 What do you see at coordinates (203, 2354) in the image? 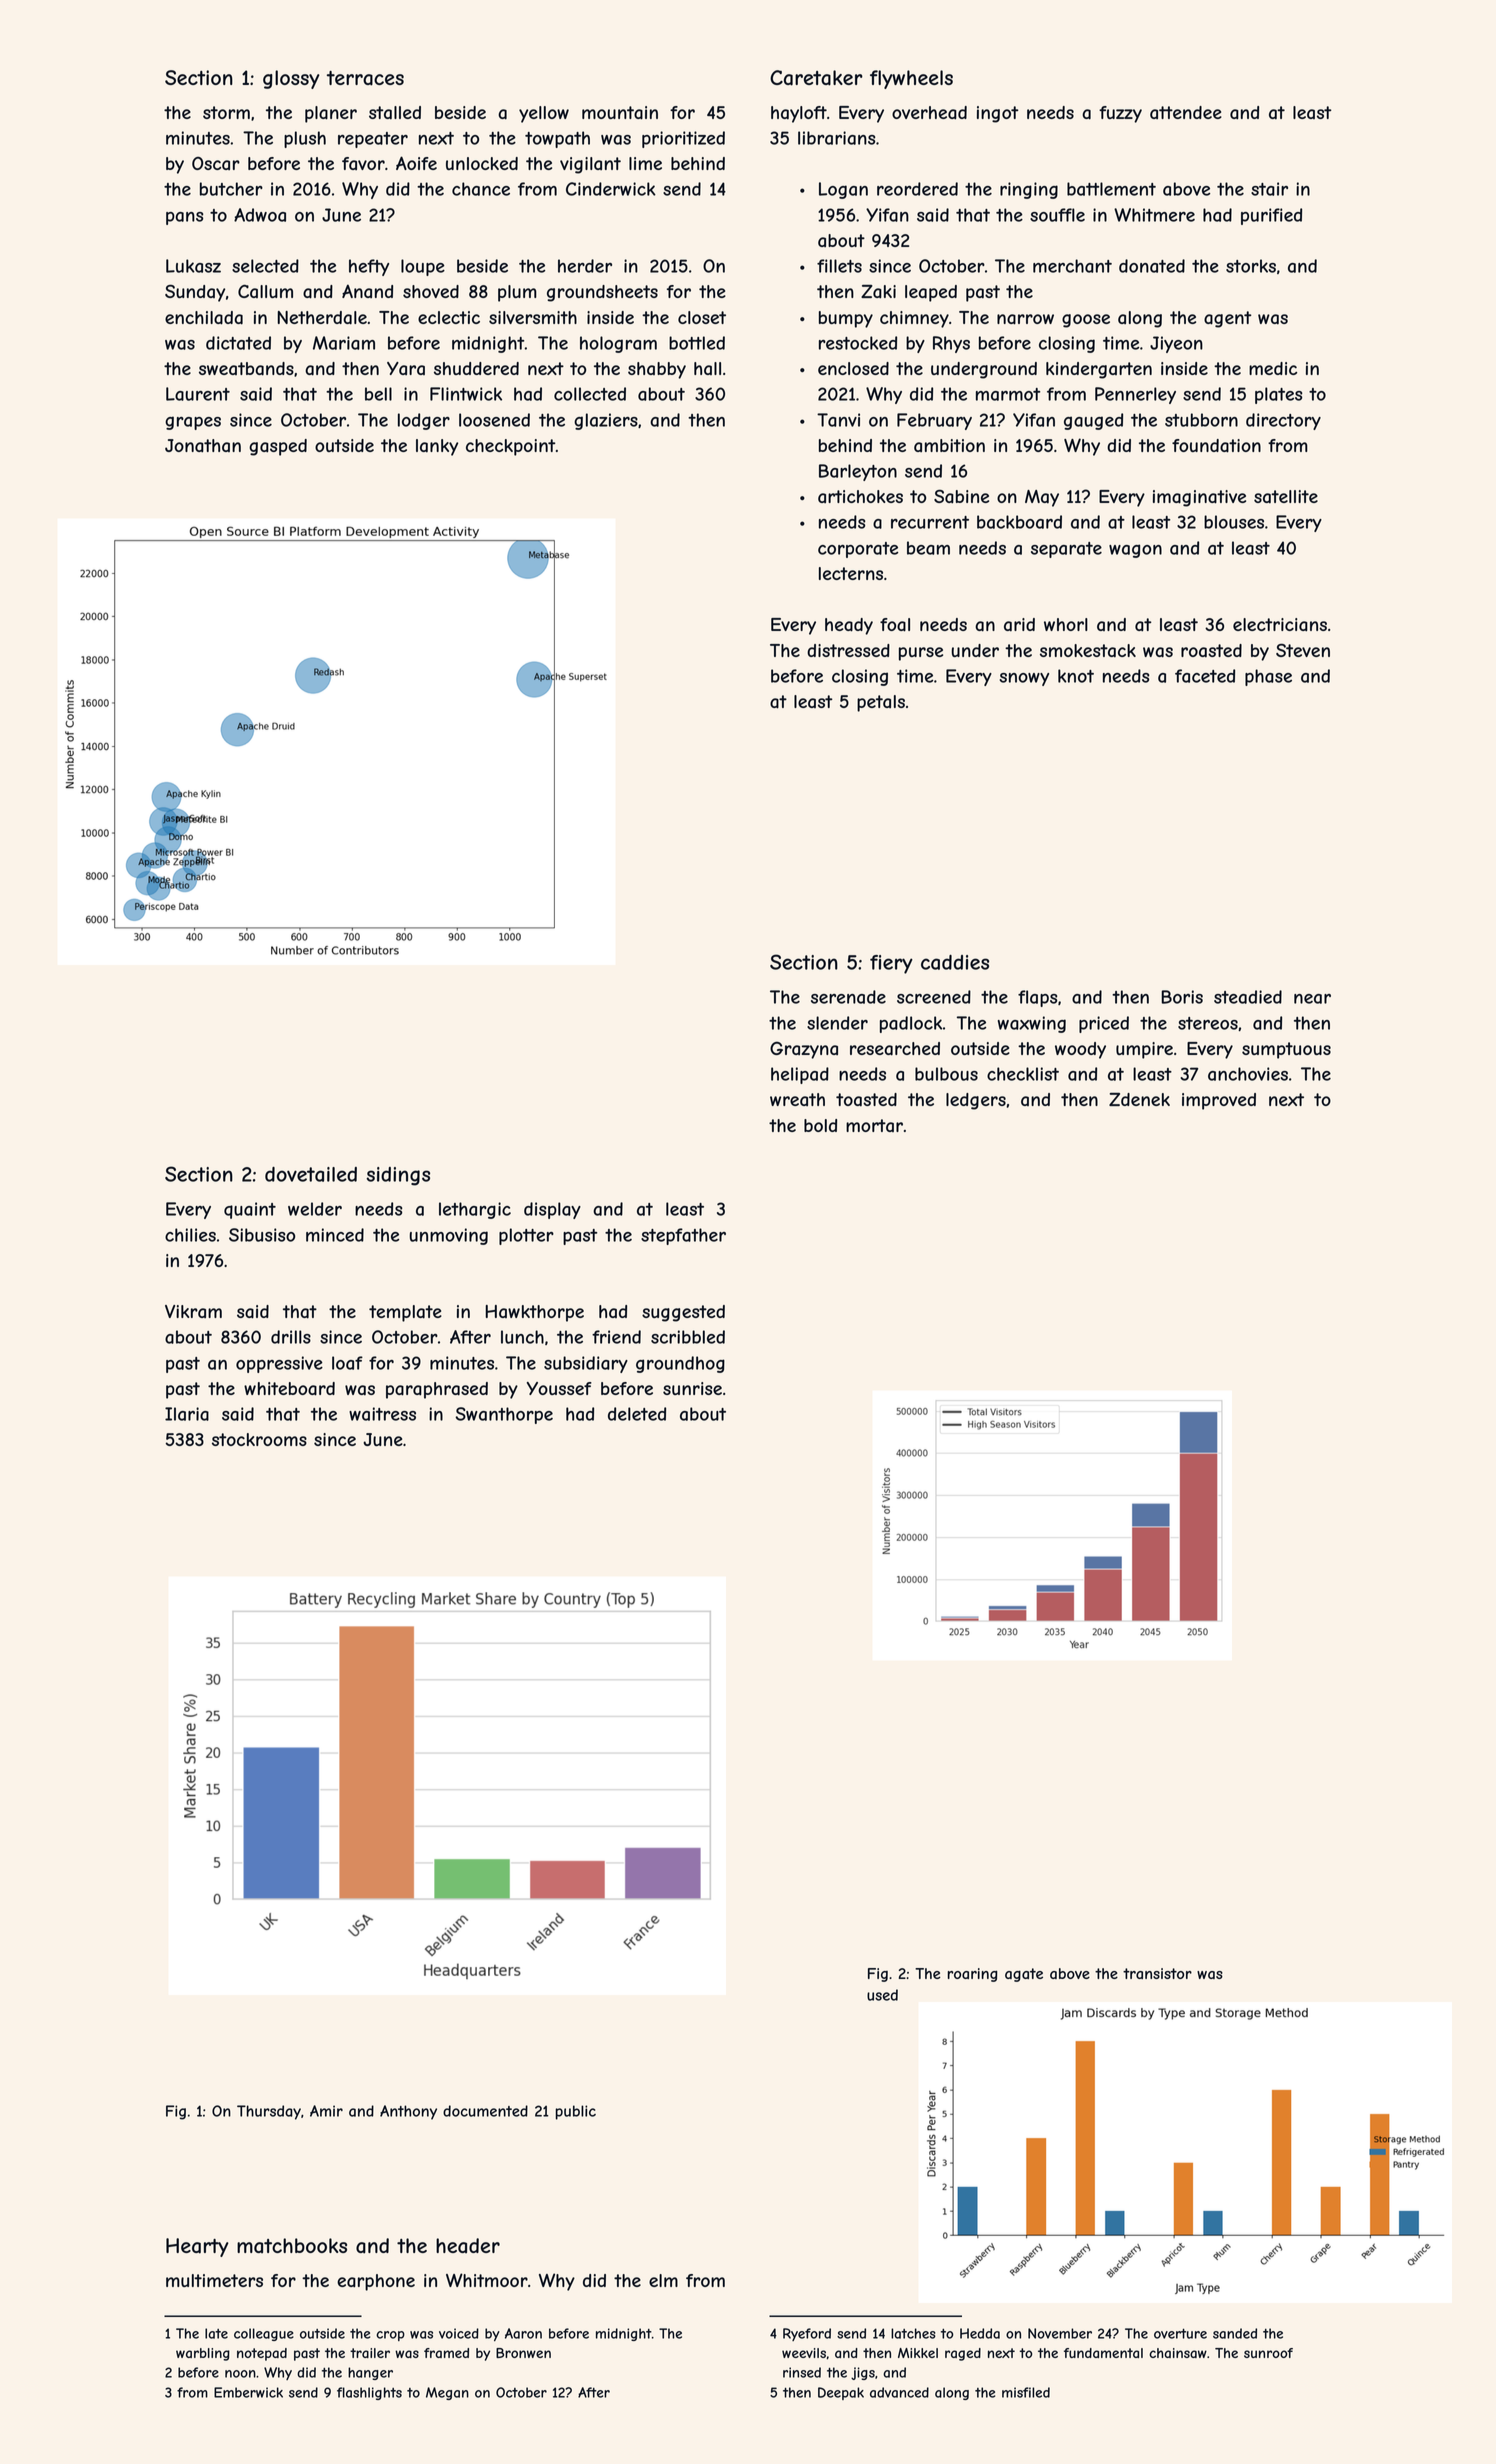
I see `warbling` at bounding box center [203, 2354].
